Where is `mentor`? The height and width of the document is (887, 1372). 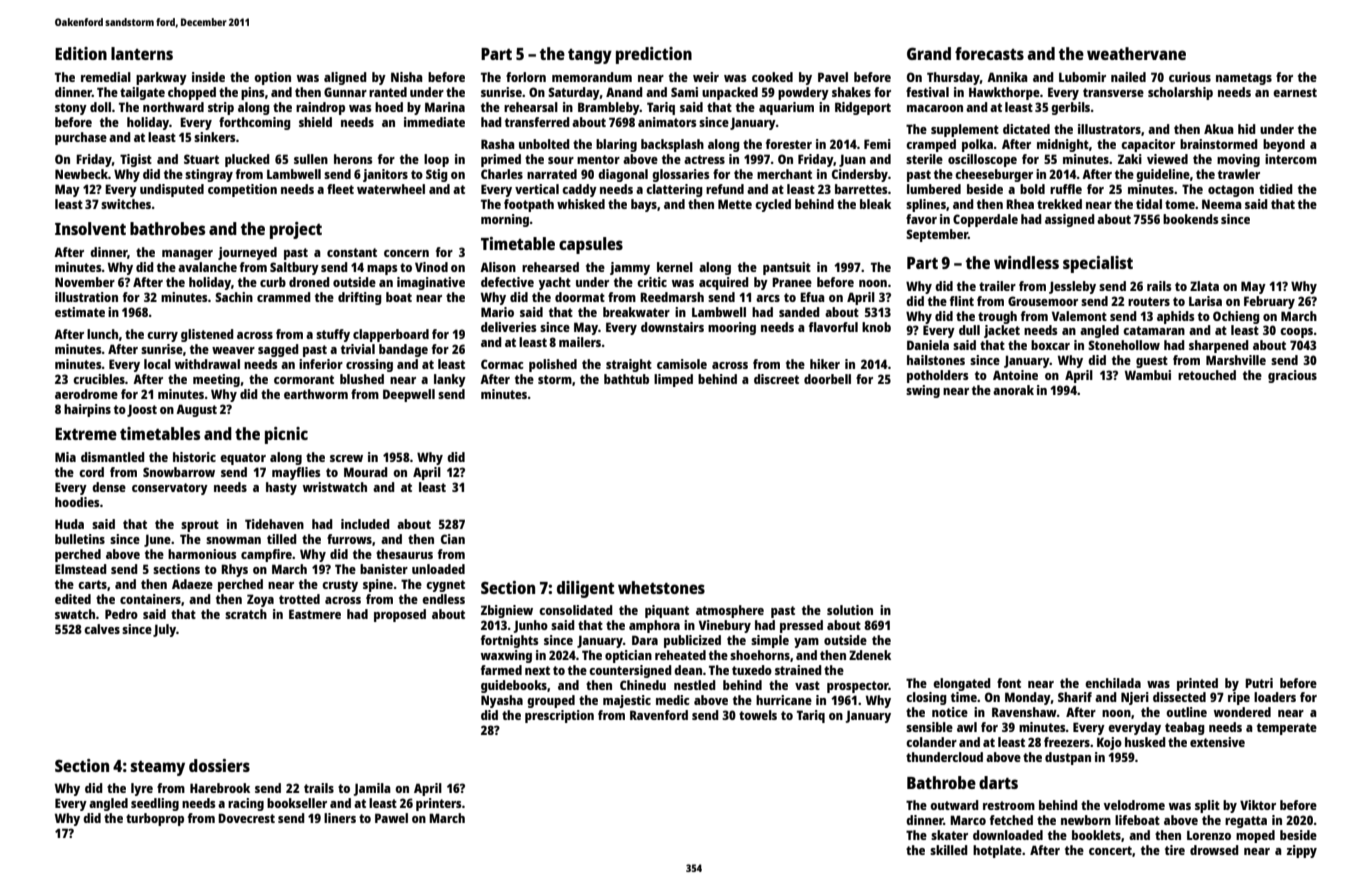
mentor is located at coordinates (598, 159).
